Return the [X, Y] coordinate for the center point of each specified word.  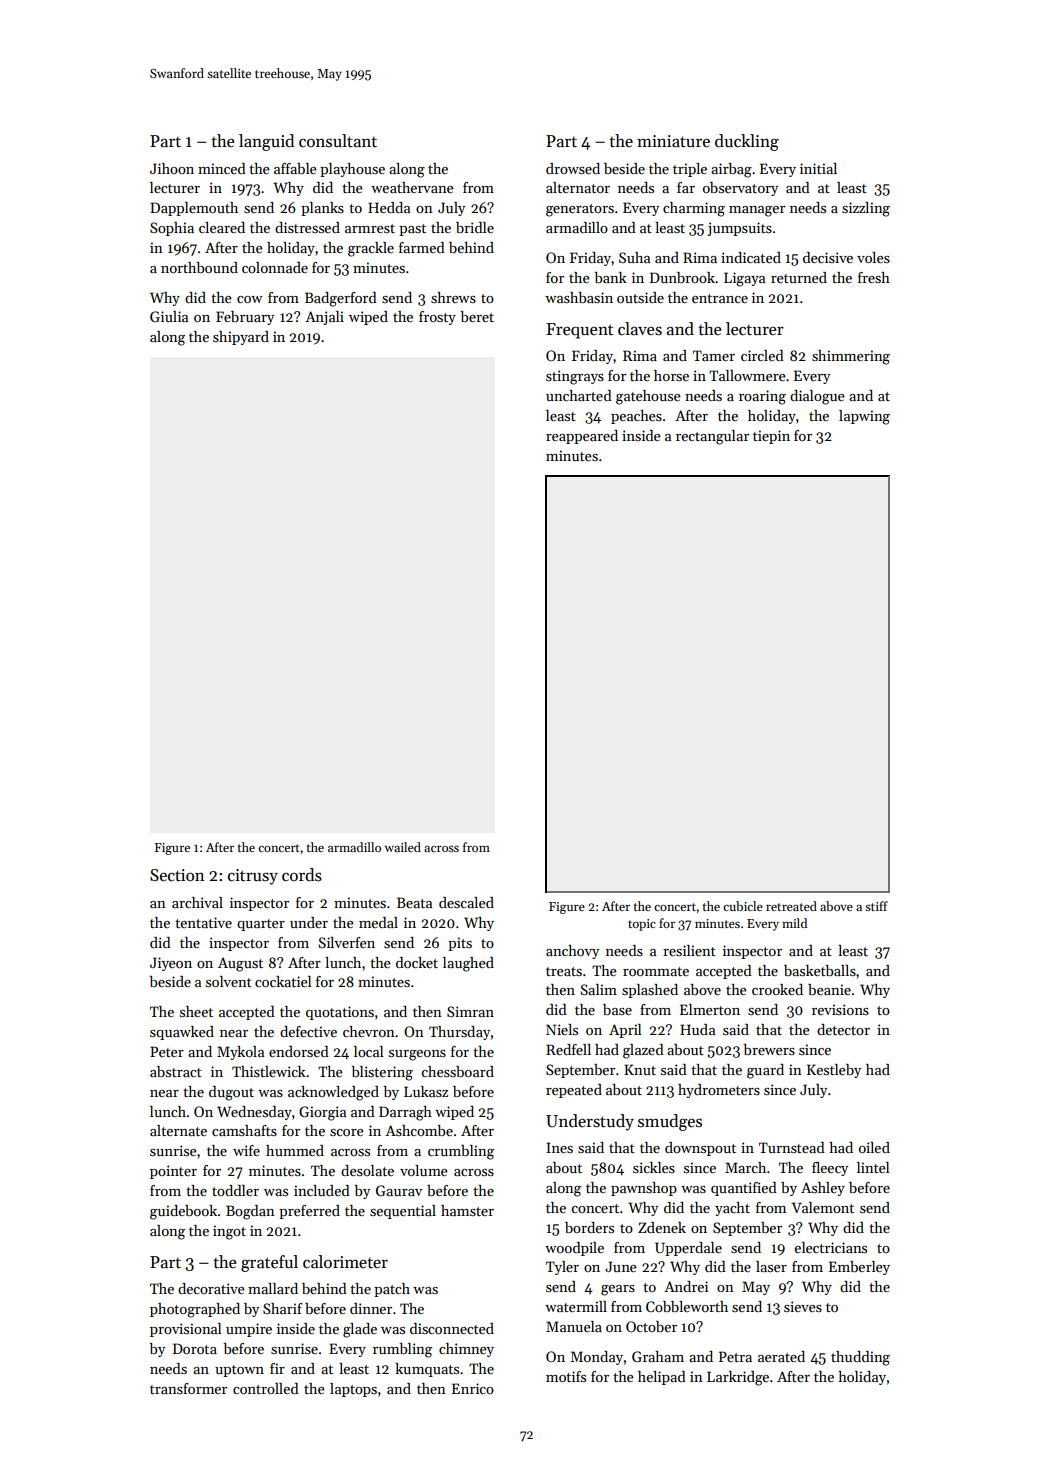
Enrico [473, 1388]
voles [873, 257]
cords [302, 875]
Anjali [324, 318]
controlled [266, 1388]
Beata [414, 902]
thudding [860, 1358]
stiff [876, 906]
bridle [475, 227]
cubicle [743, 906]
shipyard [241, 338]
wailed [402, 847]
